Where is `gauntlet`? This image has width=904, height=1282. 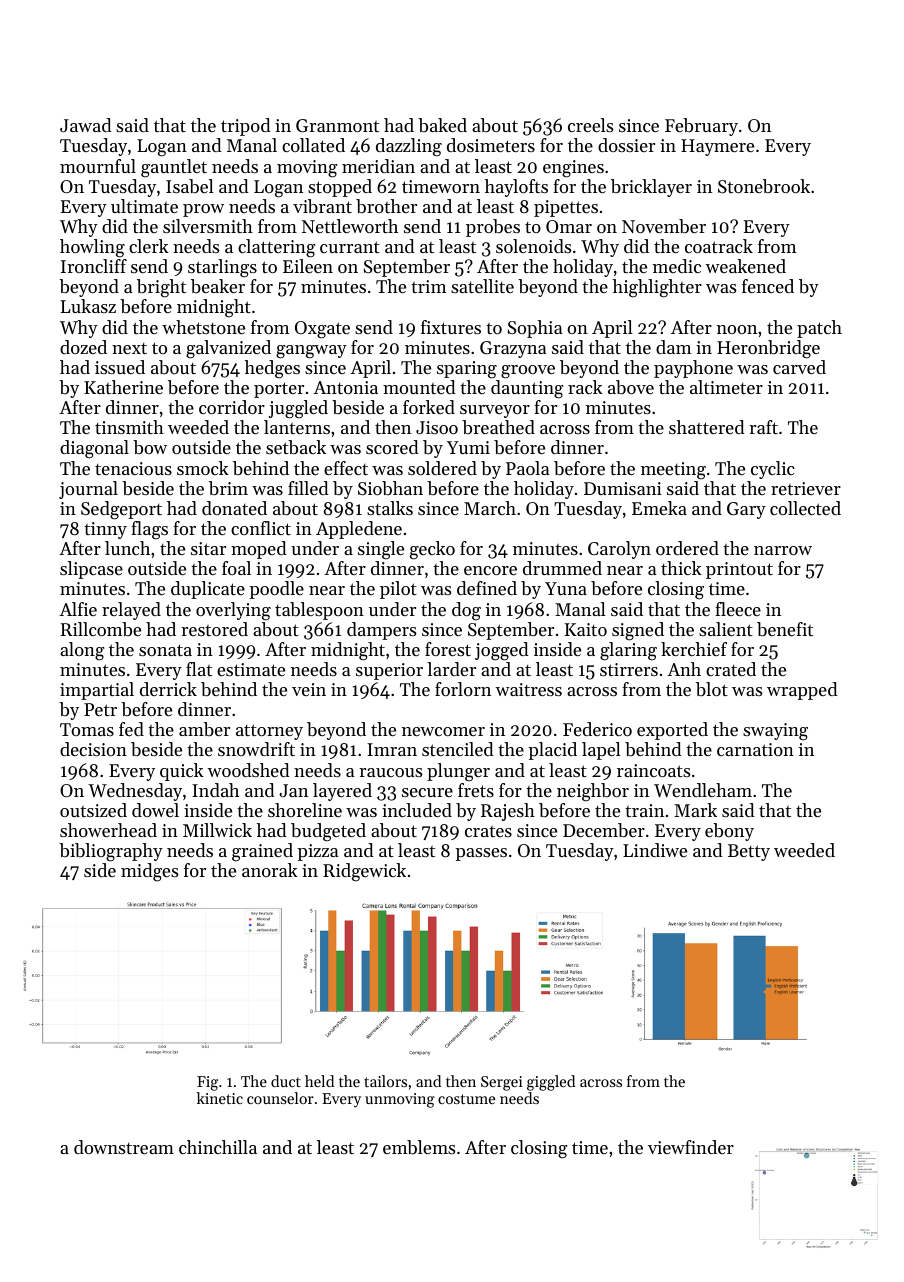
gauntlet is located at coordinates (174, 168).
